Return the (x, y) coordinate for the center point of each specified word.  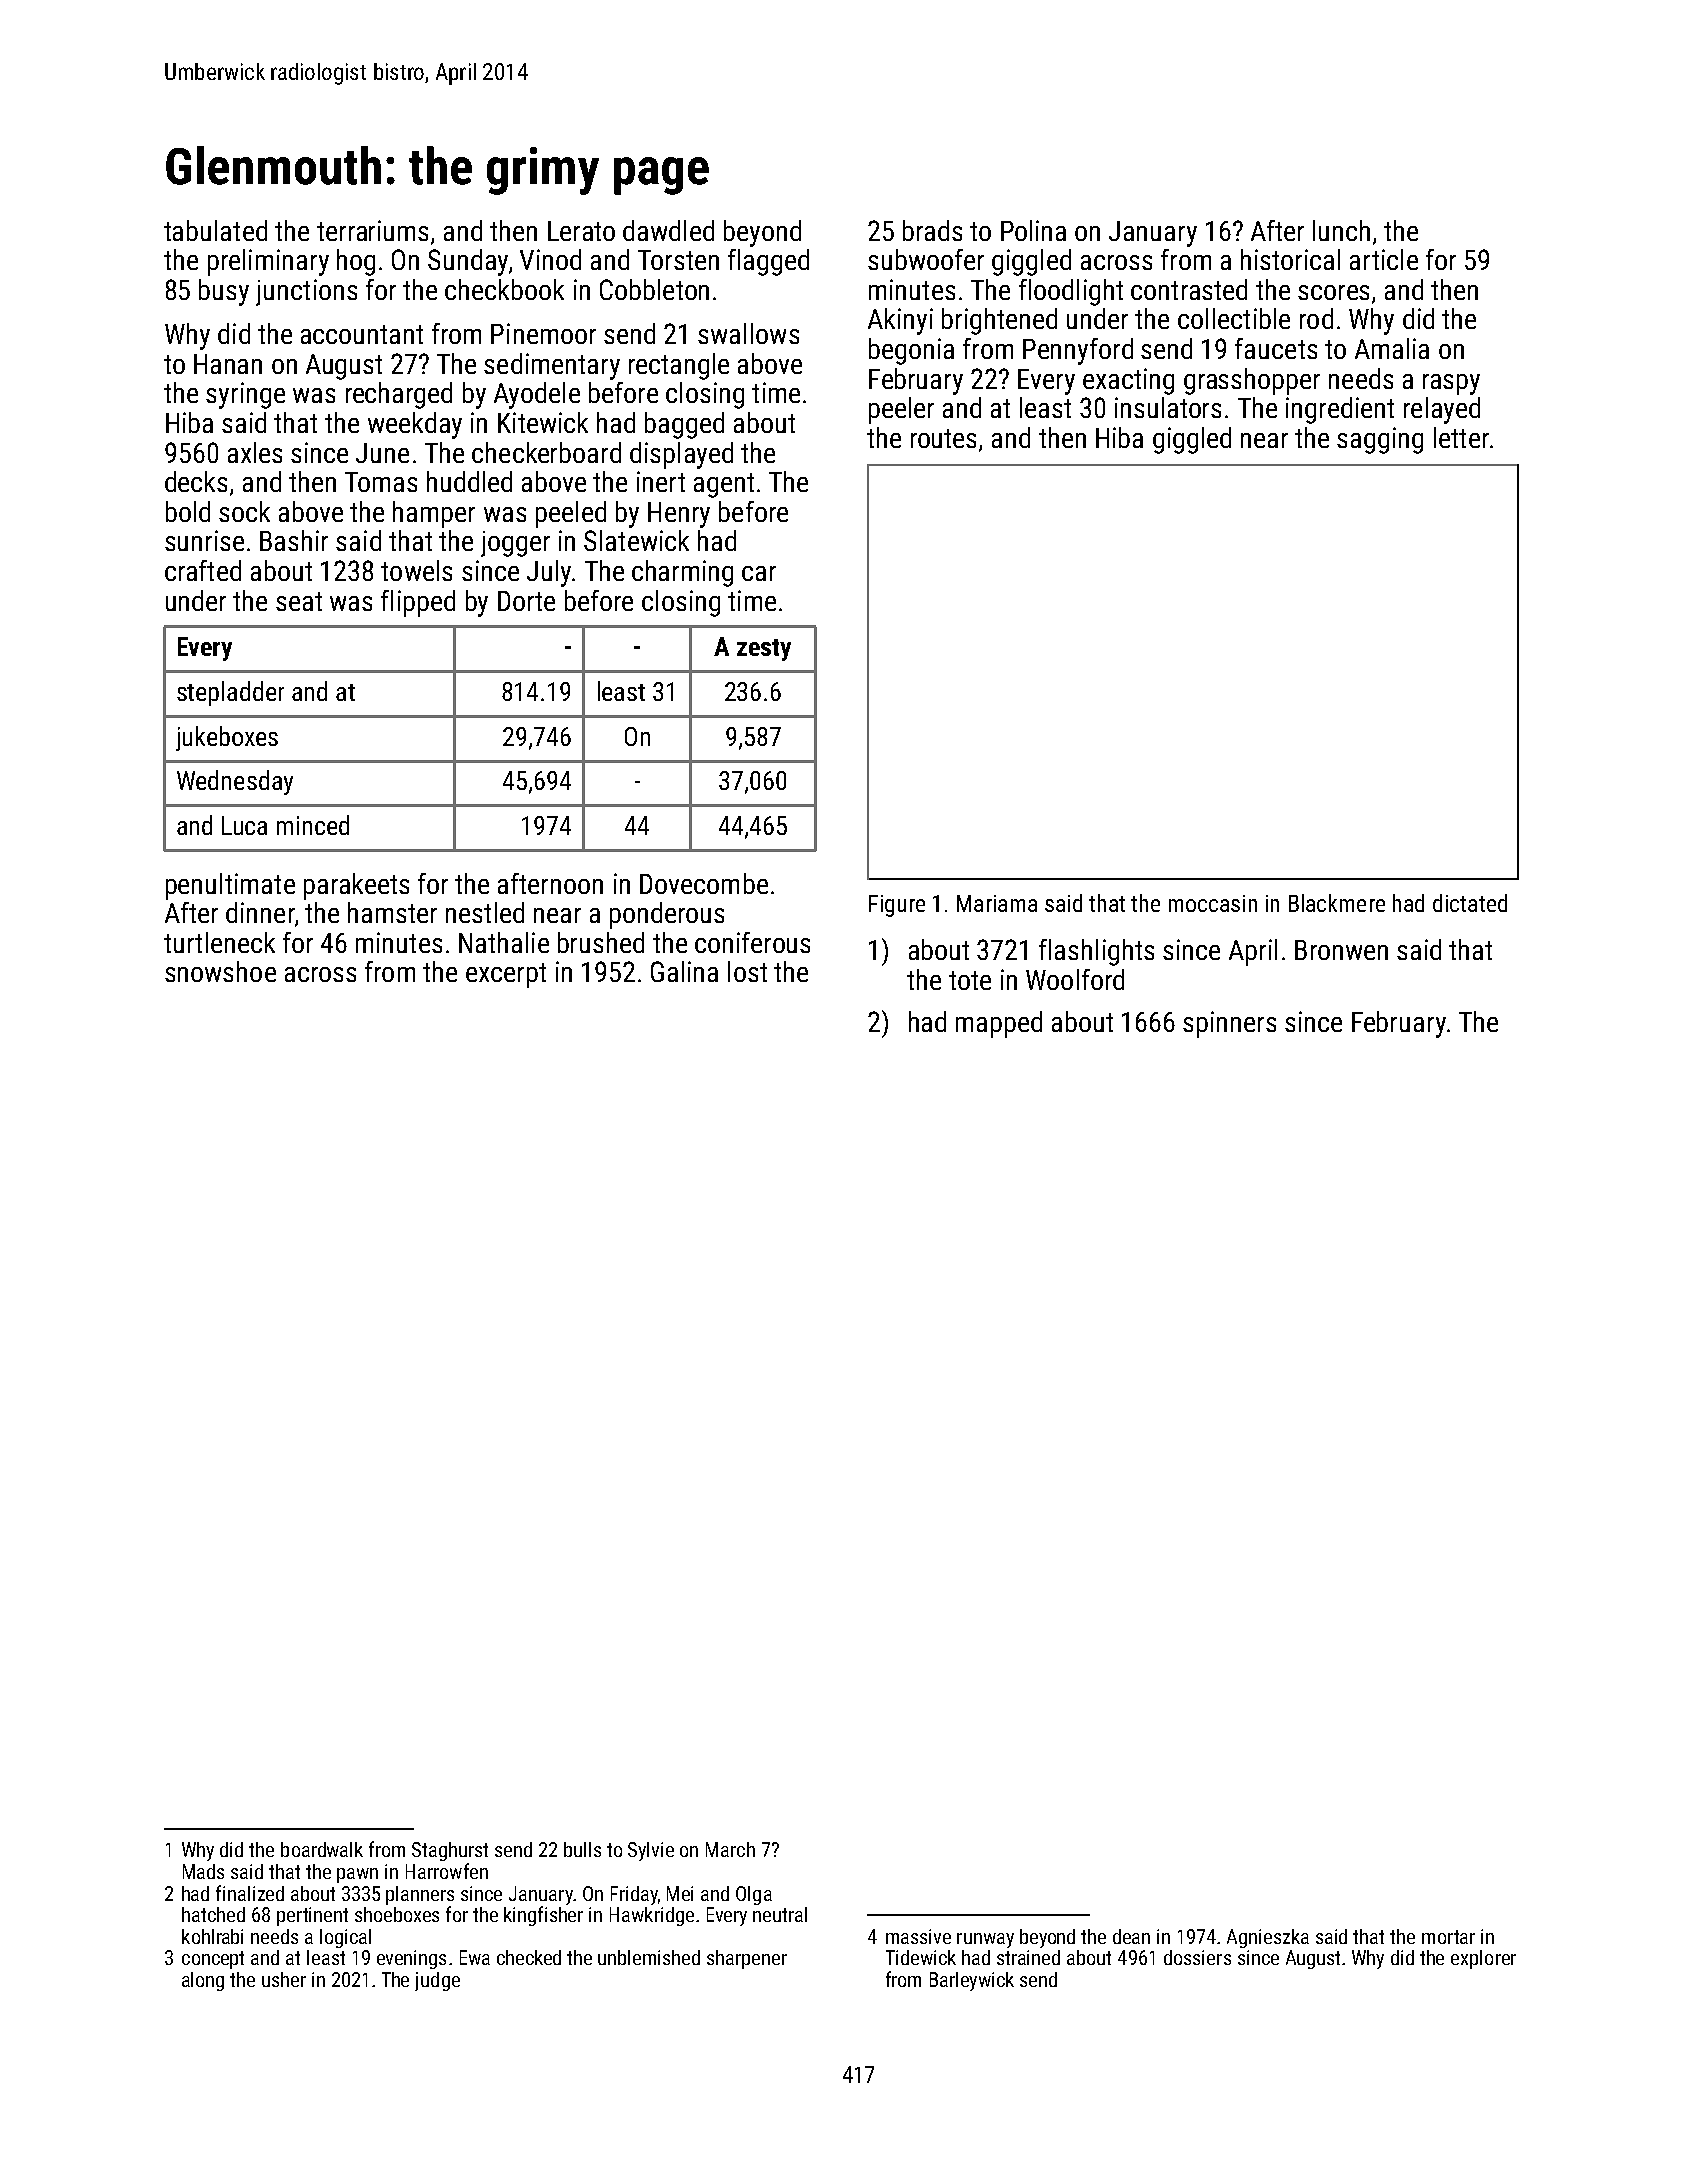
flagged (768, 262)
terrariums (372, 230)
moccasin (1213, 903)
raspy (1451, 384)
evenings (411, 1959)
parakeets (356, 886)
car (759, 573)
